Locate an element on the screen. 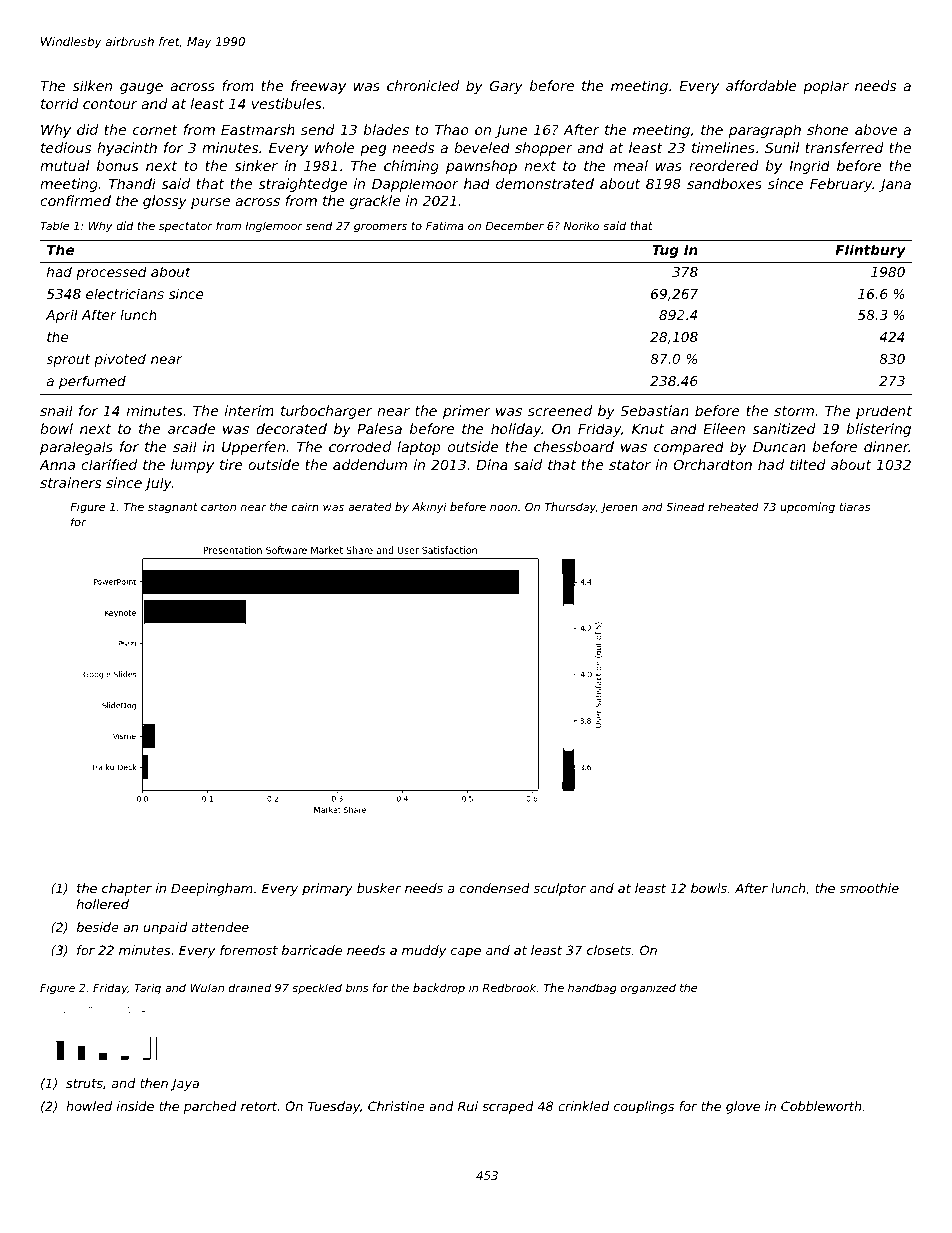 The image size is (952, 1233). storm is located at coordinates (794, 411).
